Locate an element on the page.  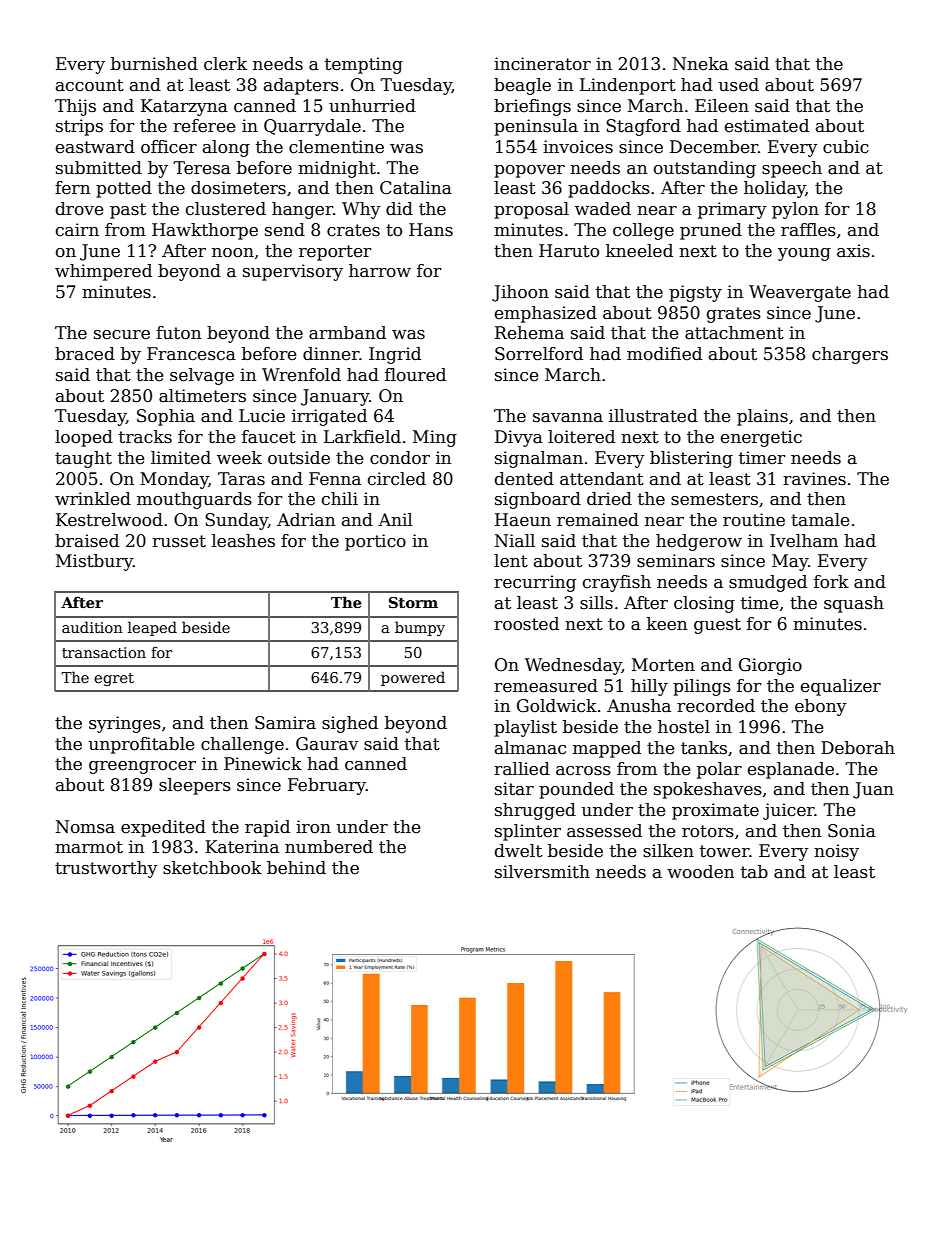
chargers is located at coordinates (850, 355).
